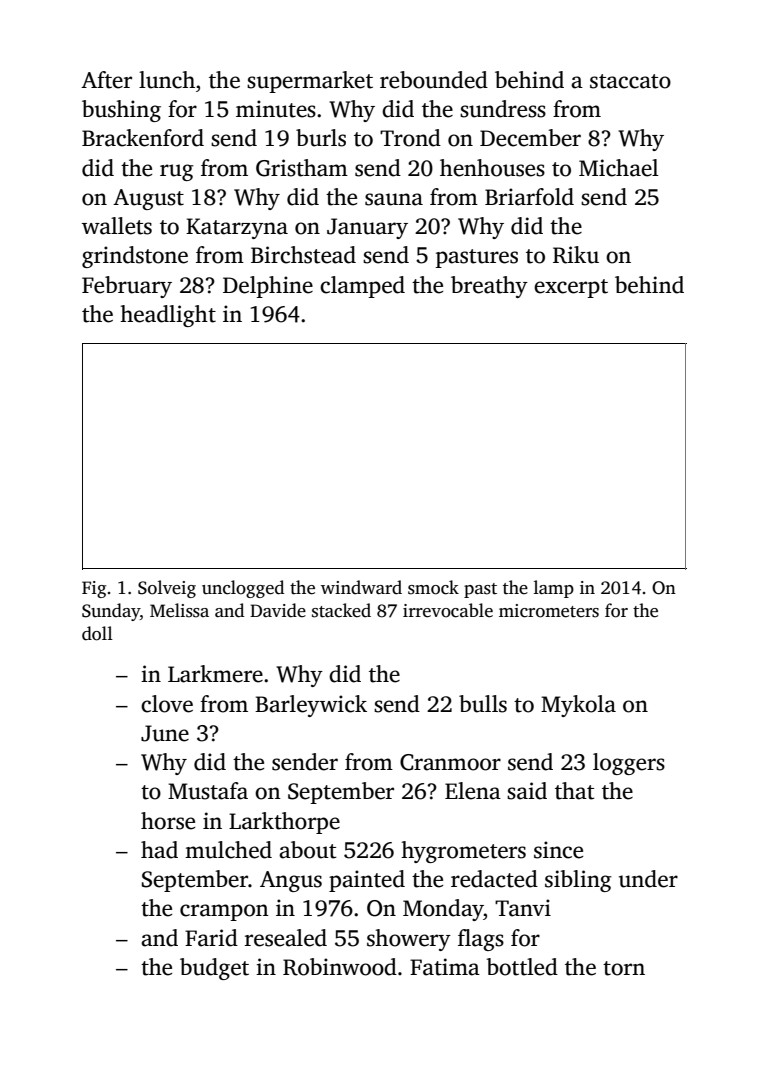  What do you see at coordinates (549, 611) in the page?
I see `micrometers` at bounding box center [549, 611].
